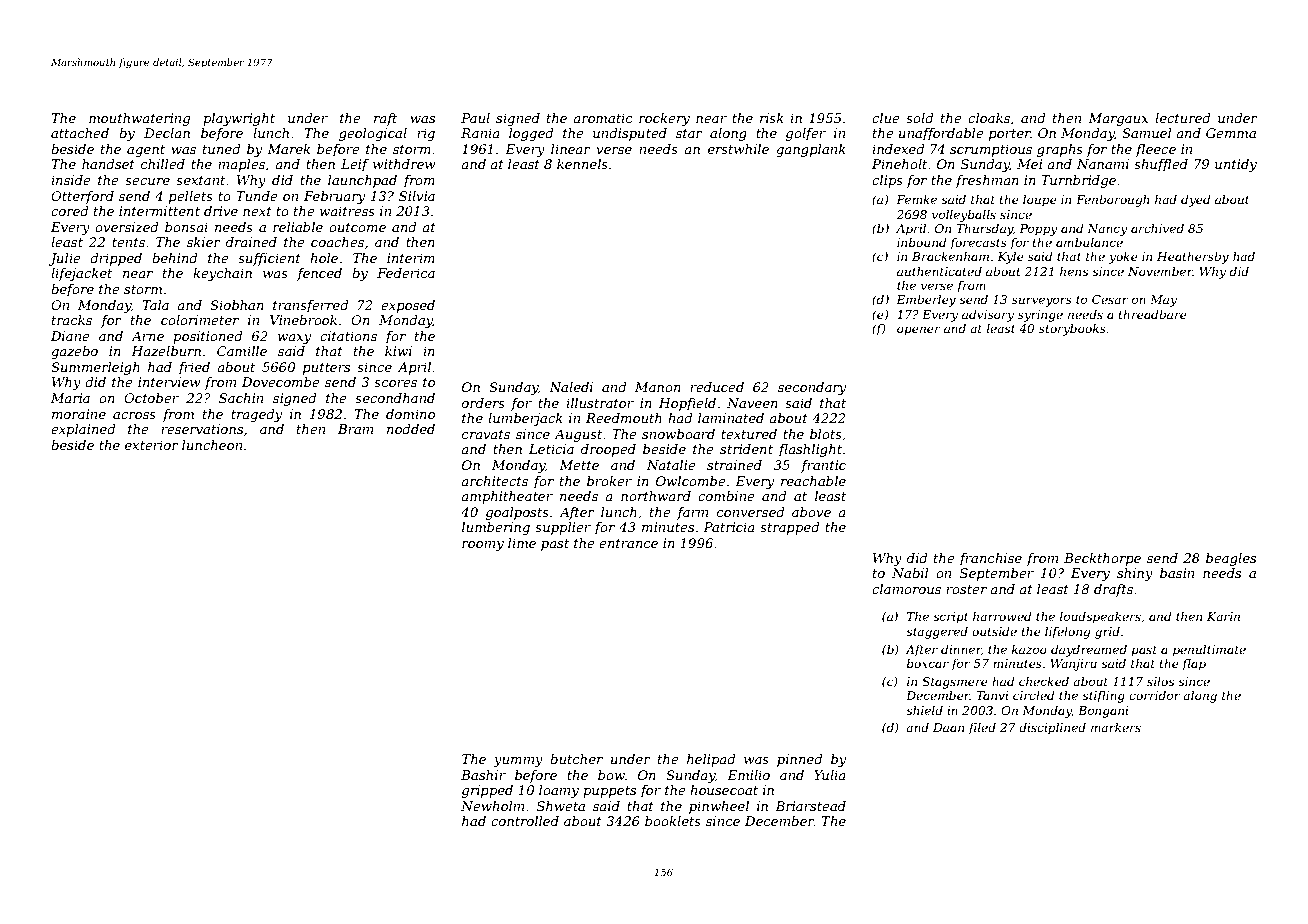 The image size is (1308, 924). What do you see at coordinates (1072, 330) in the screenshot?
I see `storybooks` at bounding box center [1072, 330].
